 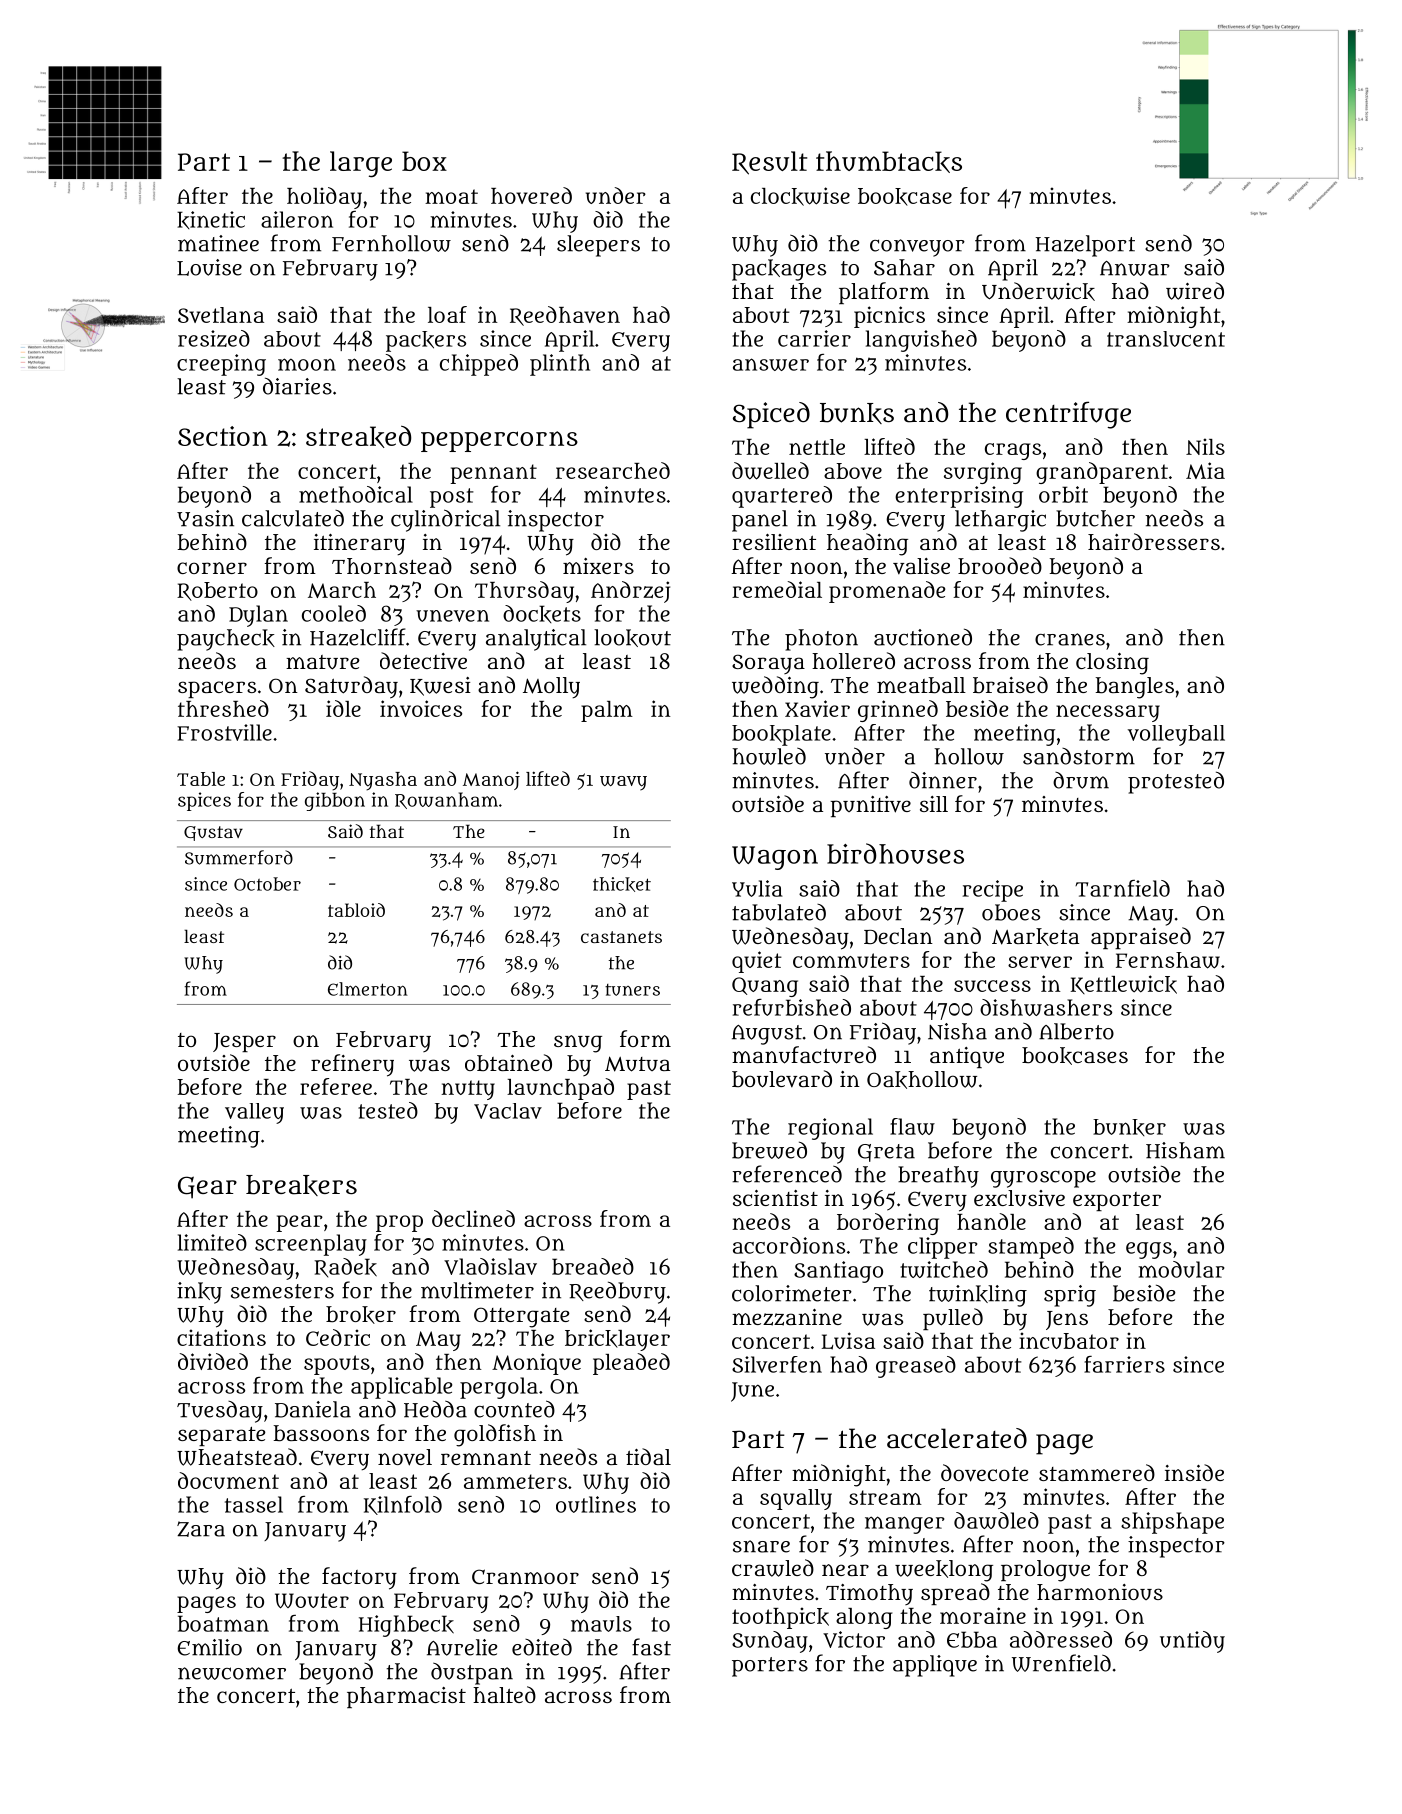 I want to click on aileron, so click(x=297, y=219).
